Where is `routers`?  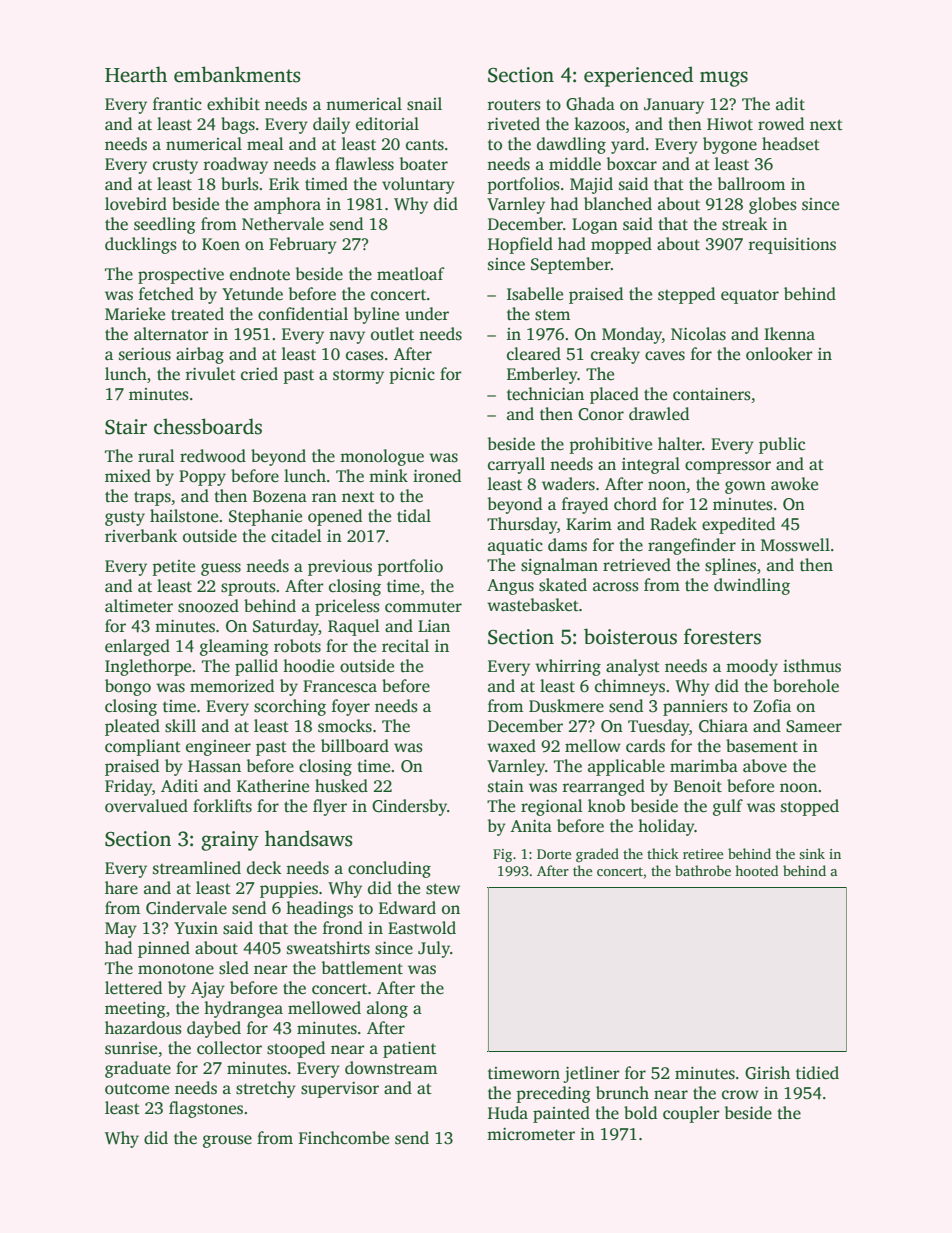 routers is located at coordinates (514, 105).
